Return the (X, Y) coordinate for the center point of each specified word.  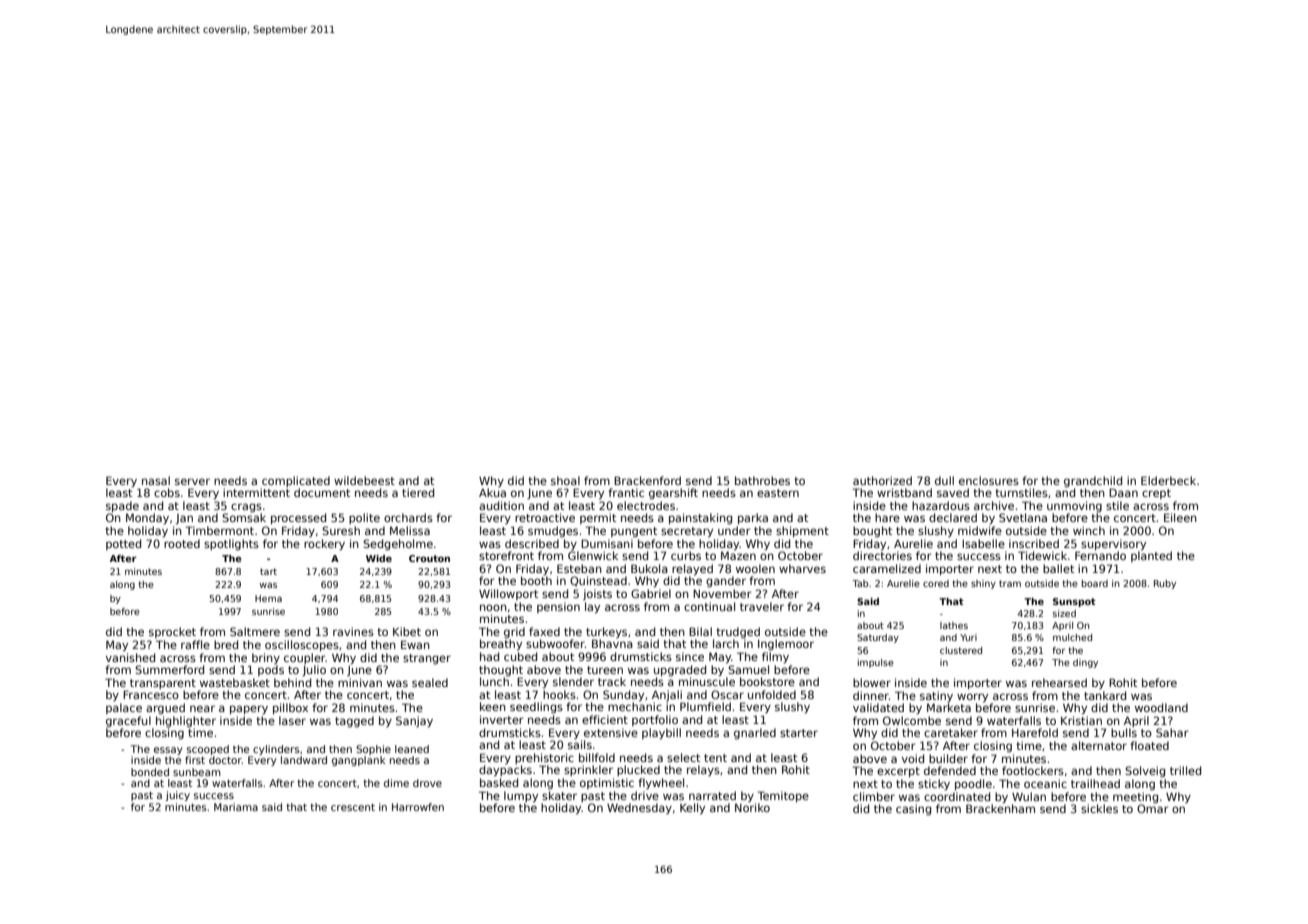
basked (499, 782)
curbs (686, 555)
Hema (268, 598)
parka (753, 518)
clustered (961, 650)
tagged (354, 722)
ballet (1058, 568)
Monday (147, 519)
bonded (150, 772)
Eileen (1180, 517)
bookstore (767, 681)
